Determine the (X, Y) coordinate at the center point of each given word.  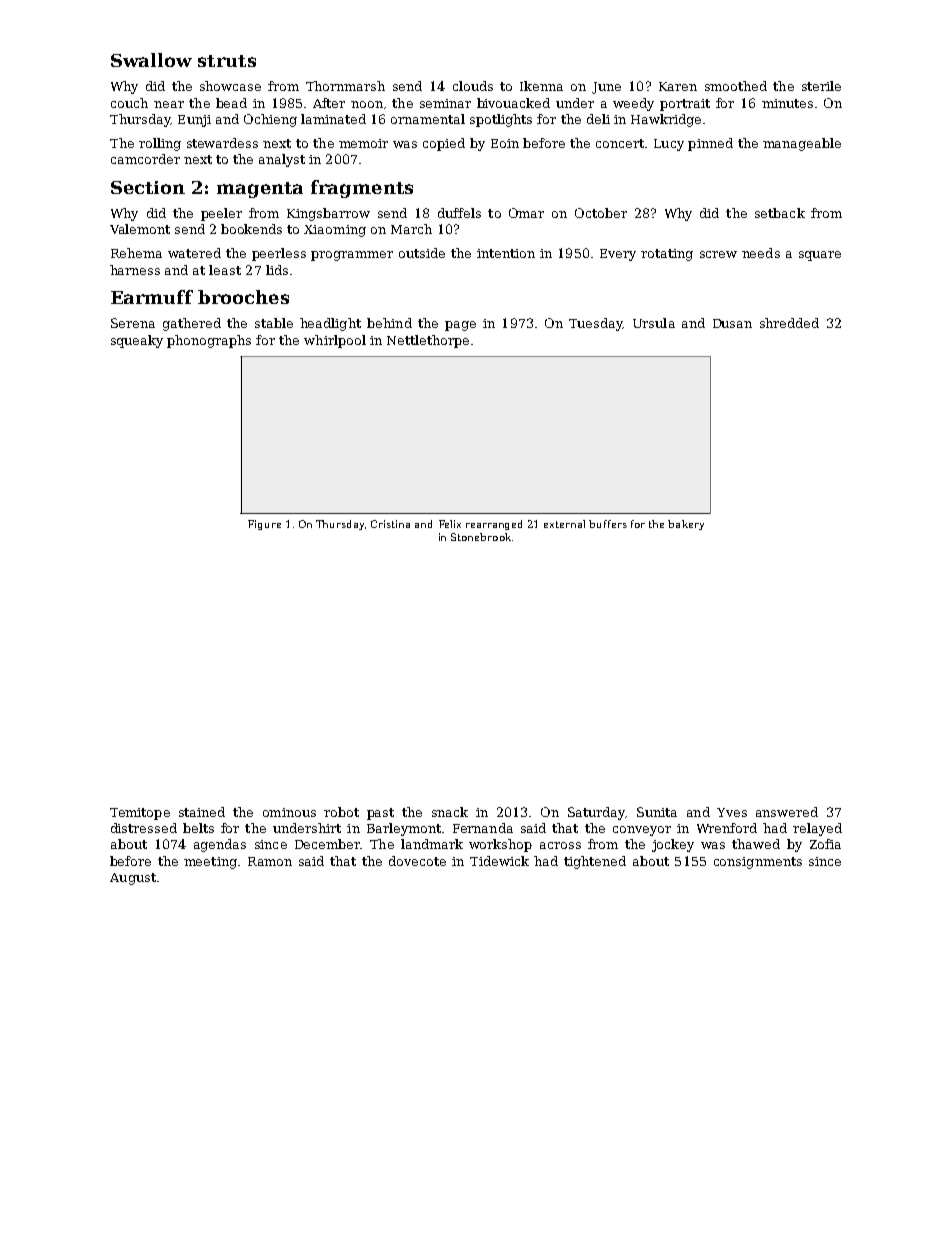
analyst (282, 160)
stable (274, 323)
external (564, 524)
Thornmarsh (345, 86)
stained (202, 812)
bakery (686, 525)
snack (450, 812)
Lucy (669, 145)
